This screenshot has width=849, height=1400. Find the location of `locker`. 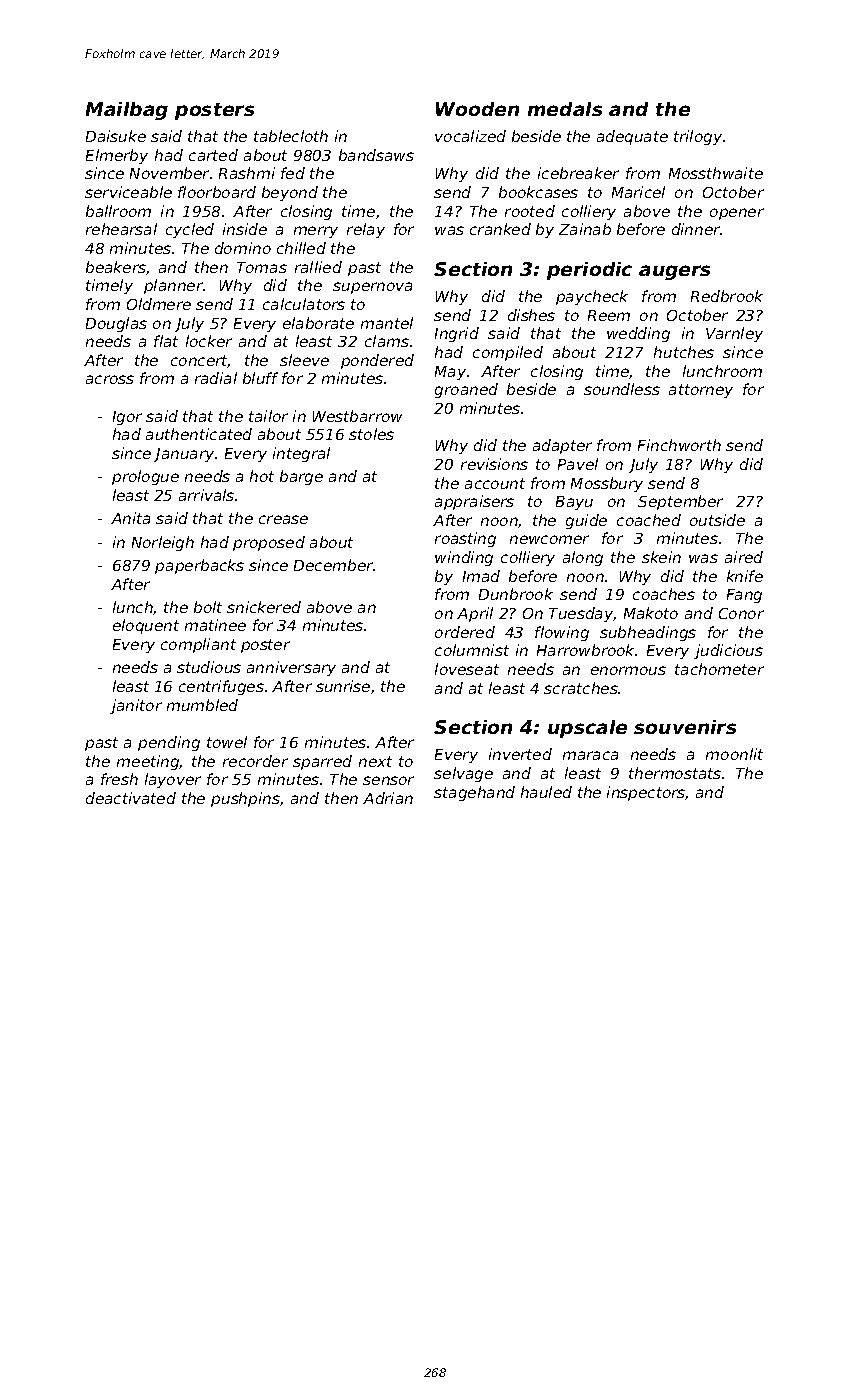

locker is located at coordinates (209, 341).
